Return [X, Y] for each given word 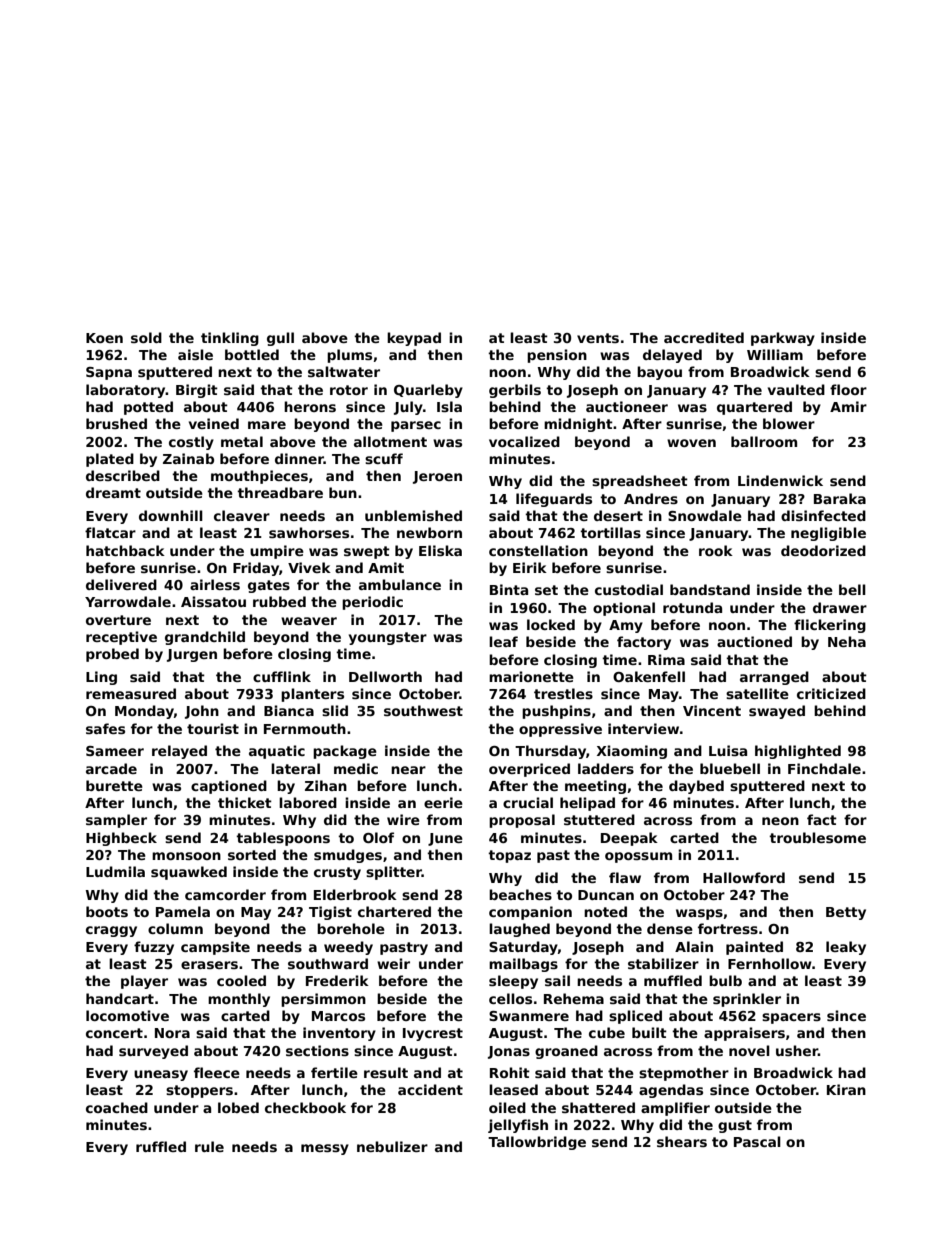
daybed [696, 787]
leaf [503, 641]
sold [146, 337]
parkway [783, 339]
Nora [172, 1033]
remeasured [131, 693]
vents [598, 338]
